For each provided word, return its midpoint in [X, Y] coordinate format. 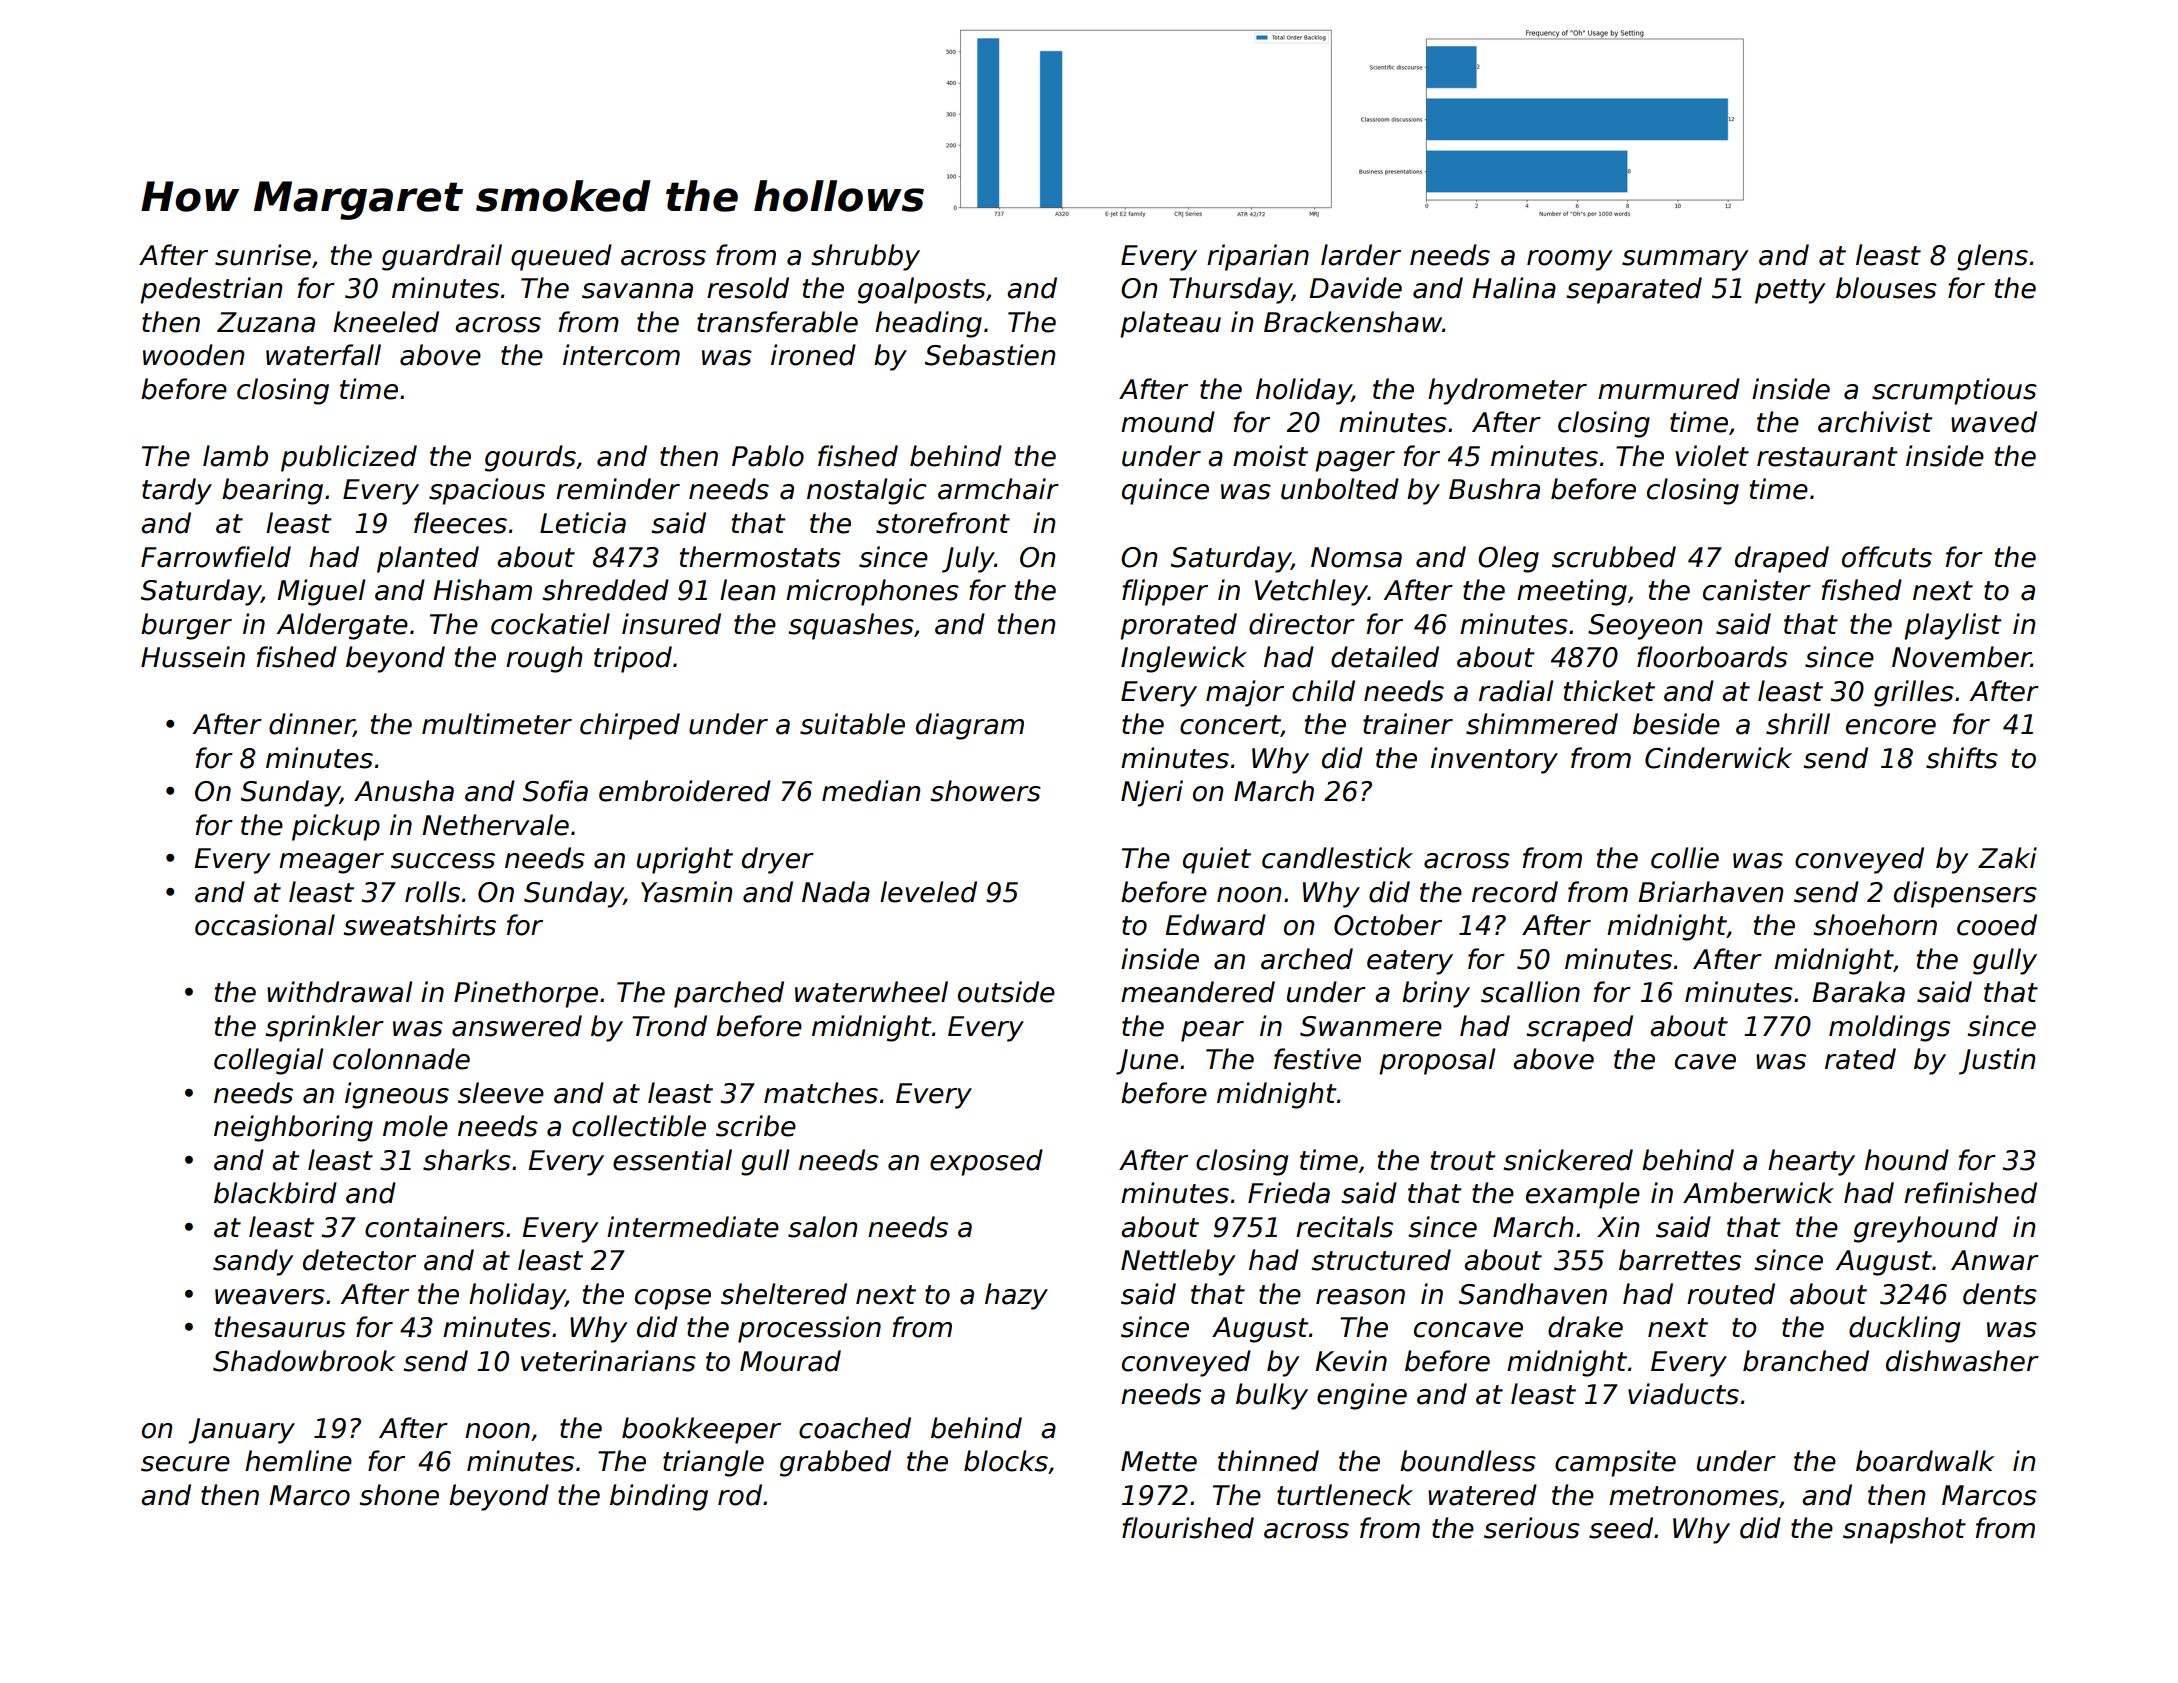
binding [659, 1497]
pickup [336, 827]
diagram [970, 726]
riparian [1258, 257]
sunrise [263, 255]
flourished [1188, 1528]
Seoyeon [1645, 627]
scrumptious [1954, 391]
